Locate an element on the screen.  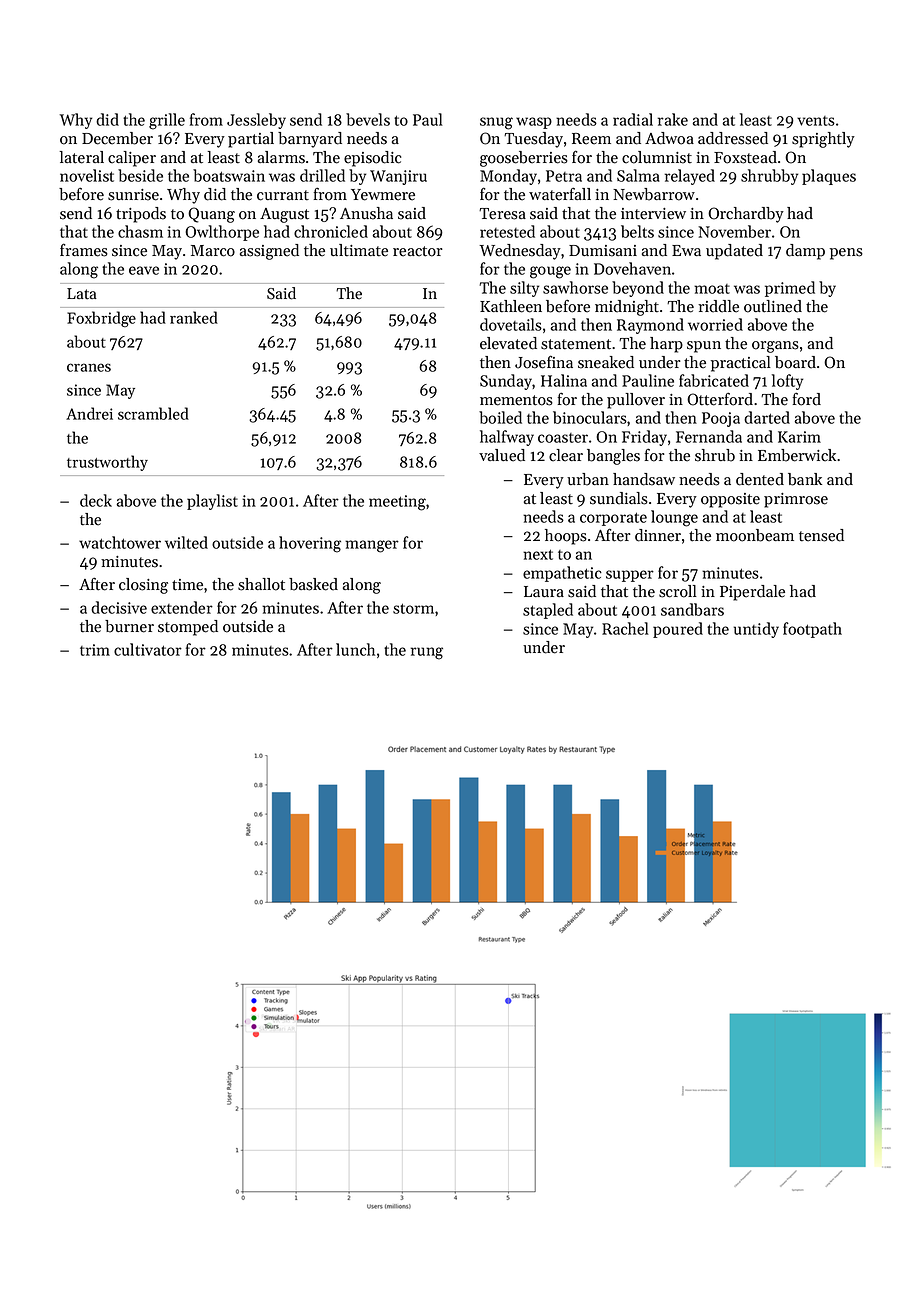
lofty is located at coordinates (787, 382).
